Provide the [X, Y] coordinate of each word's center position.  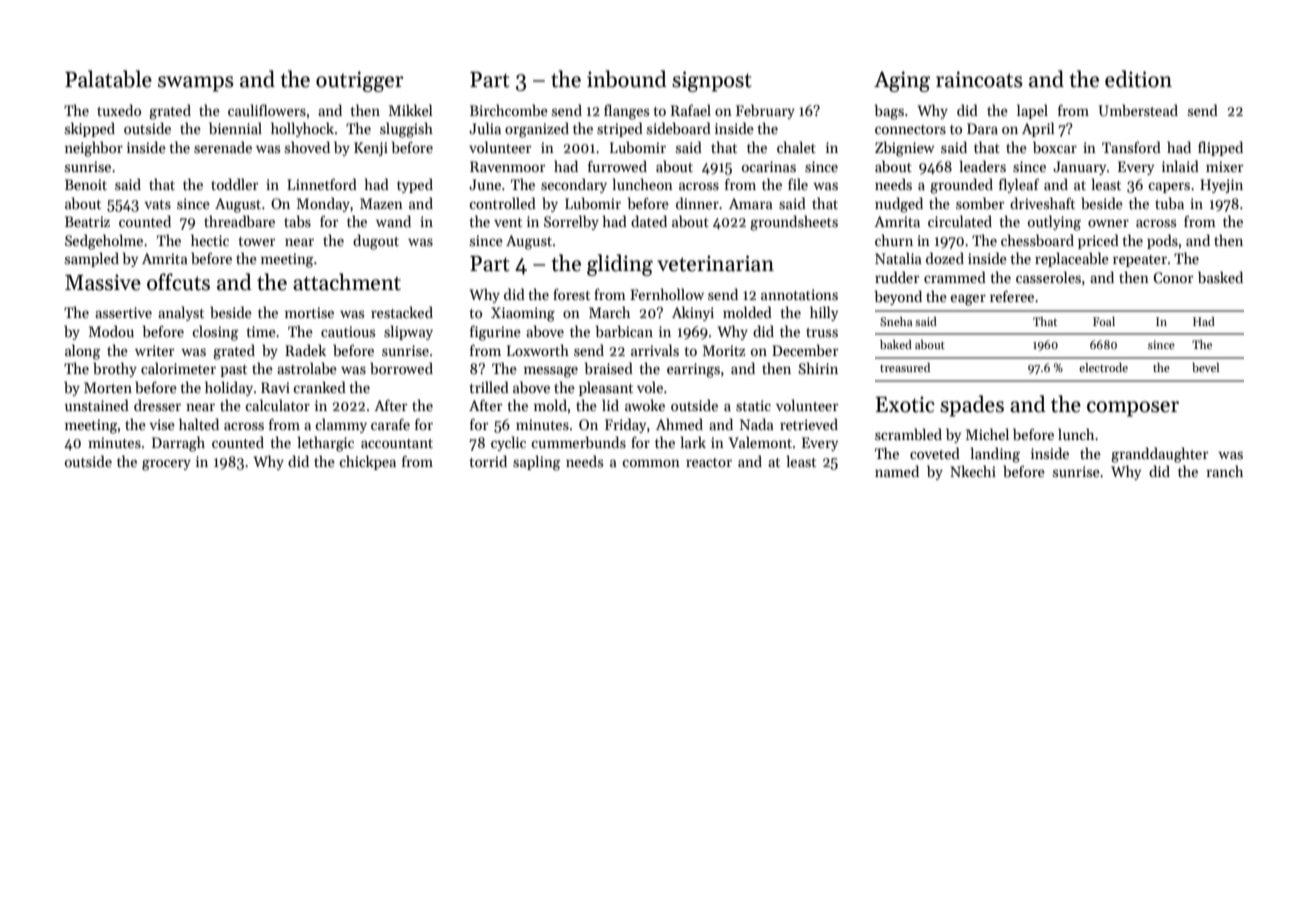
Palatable [108, 79]
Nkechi [973, 471]
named [897, 471]
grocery [166, 465]
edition [1138, 79]
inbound [627, 79]
